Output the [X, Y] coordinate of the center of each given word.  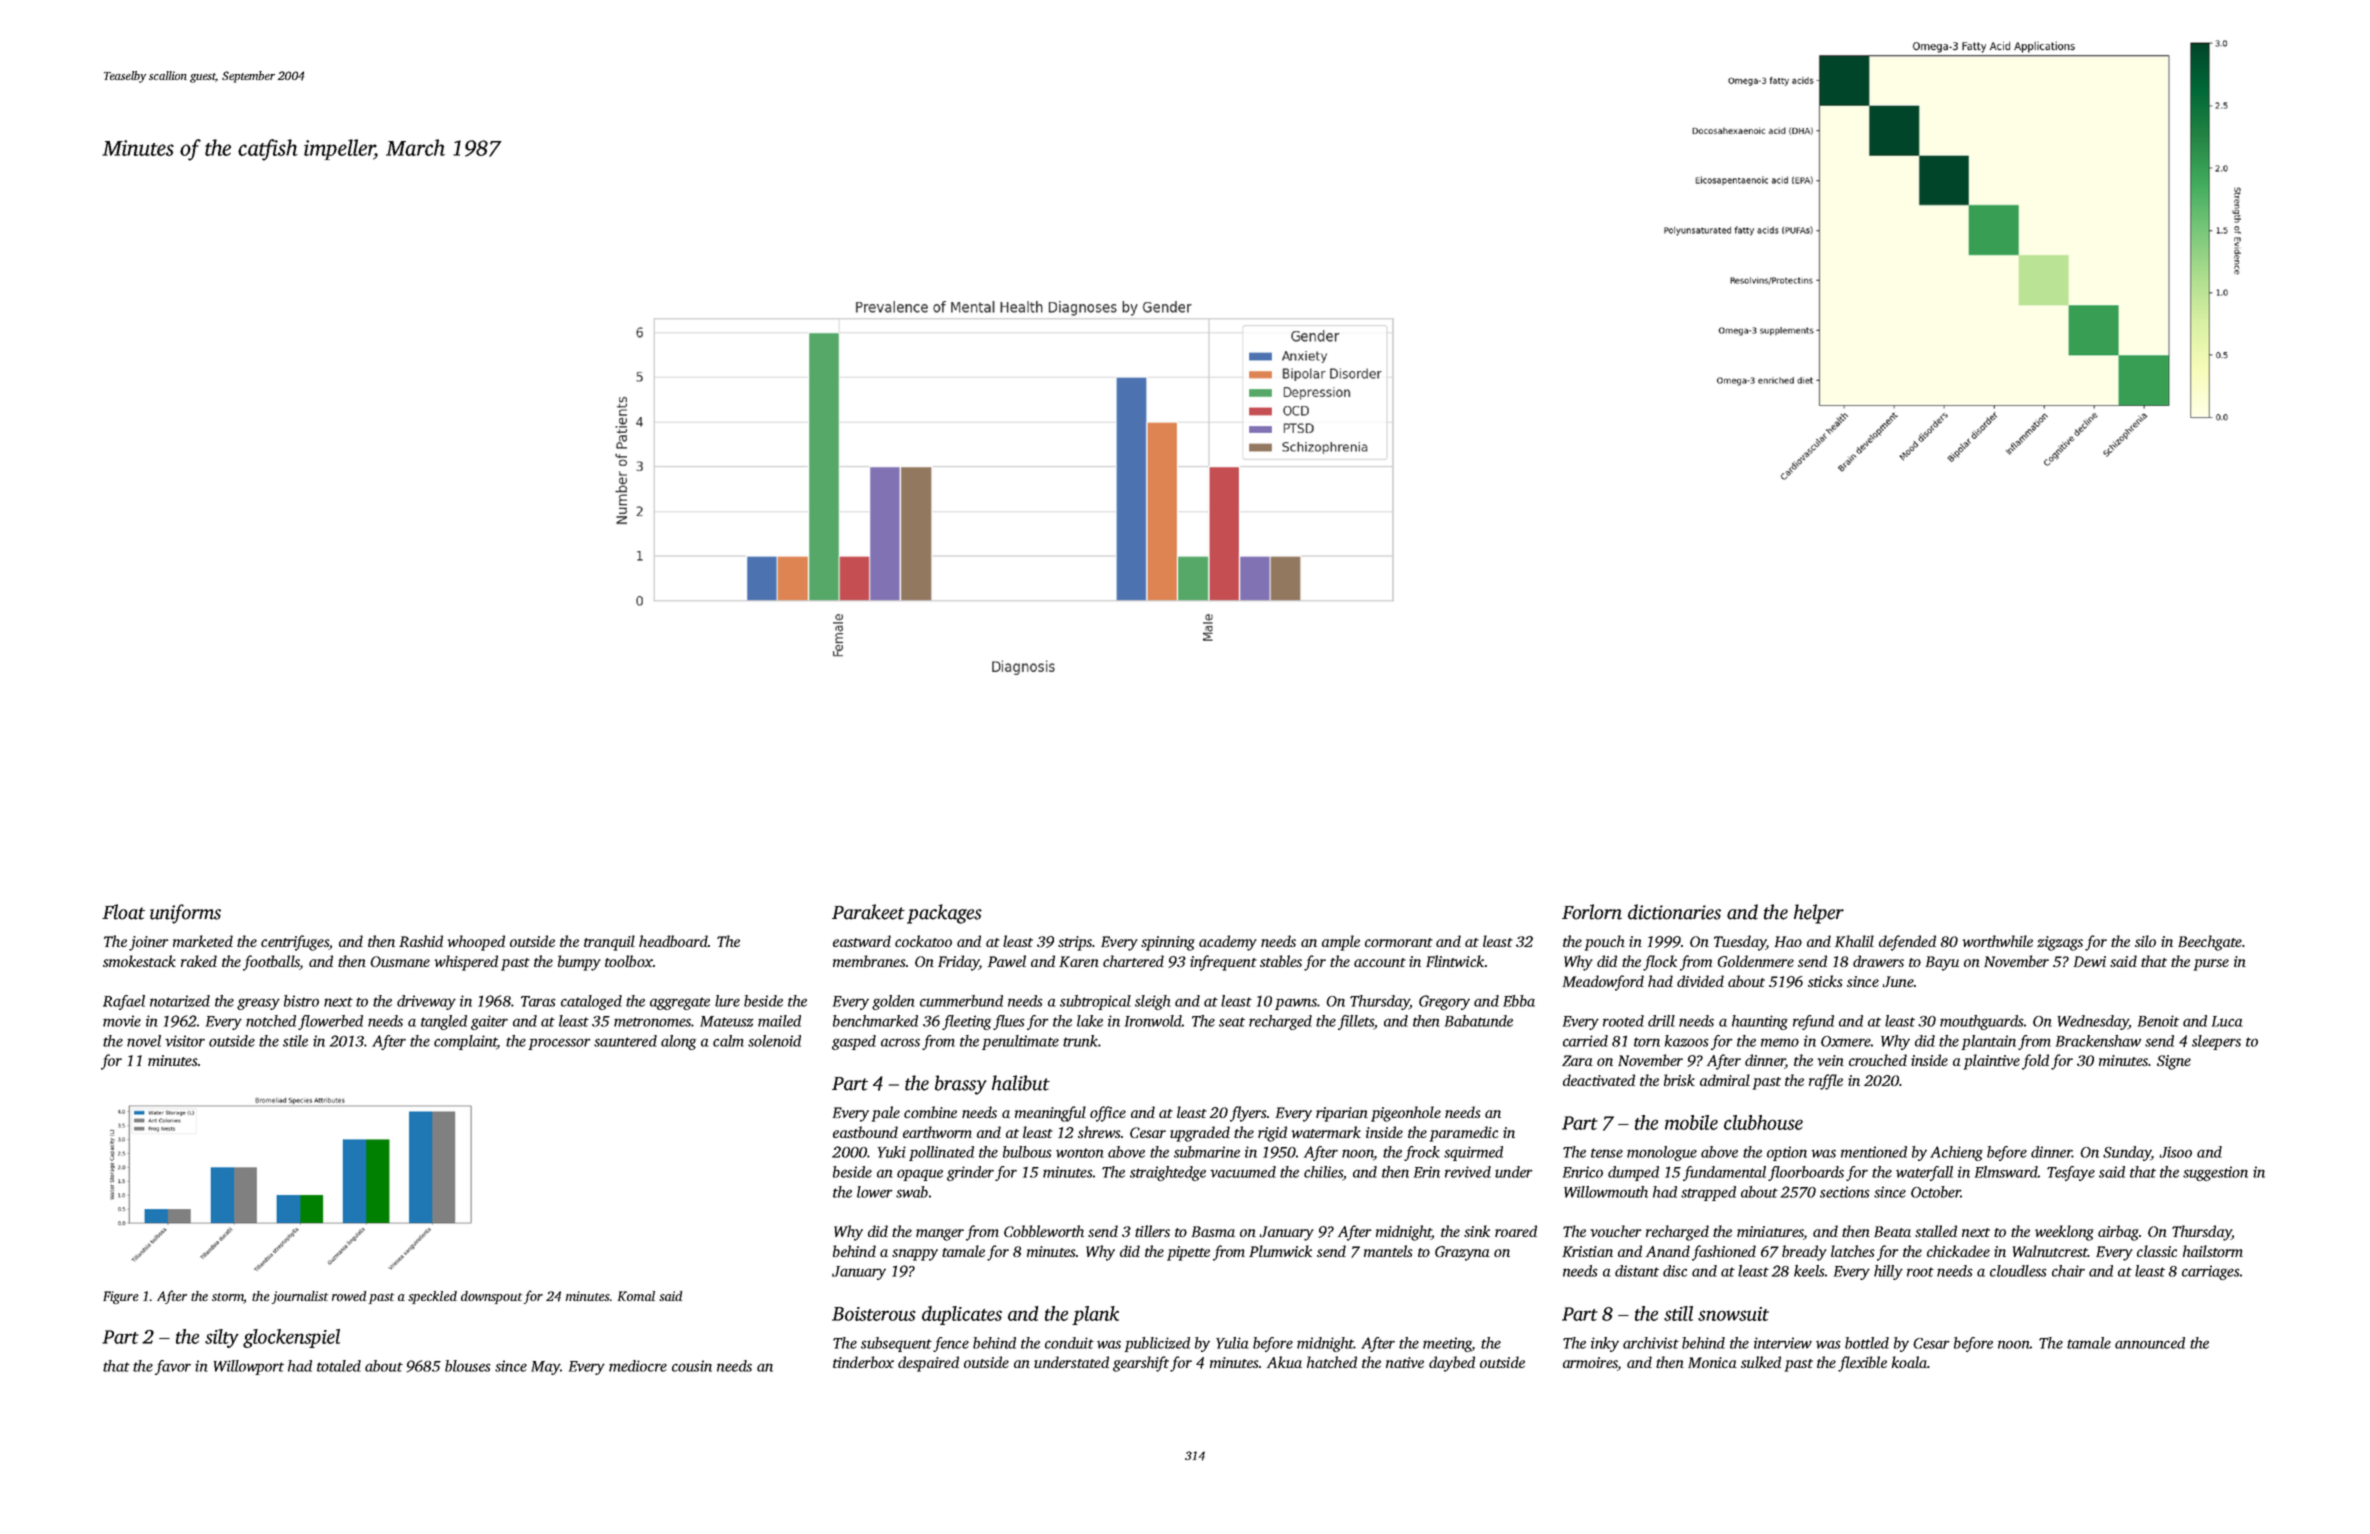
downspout [491, 1297]
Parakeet [868, 912]
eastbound [865, 1132]
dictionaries [1674, 912]
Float [123, 912]
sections [1845, 1192]
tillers [1152, 1231]
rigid [1272, 1134]
